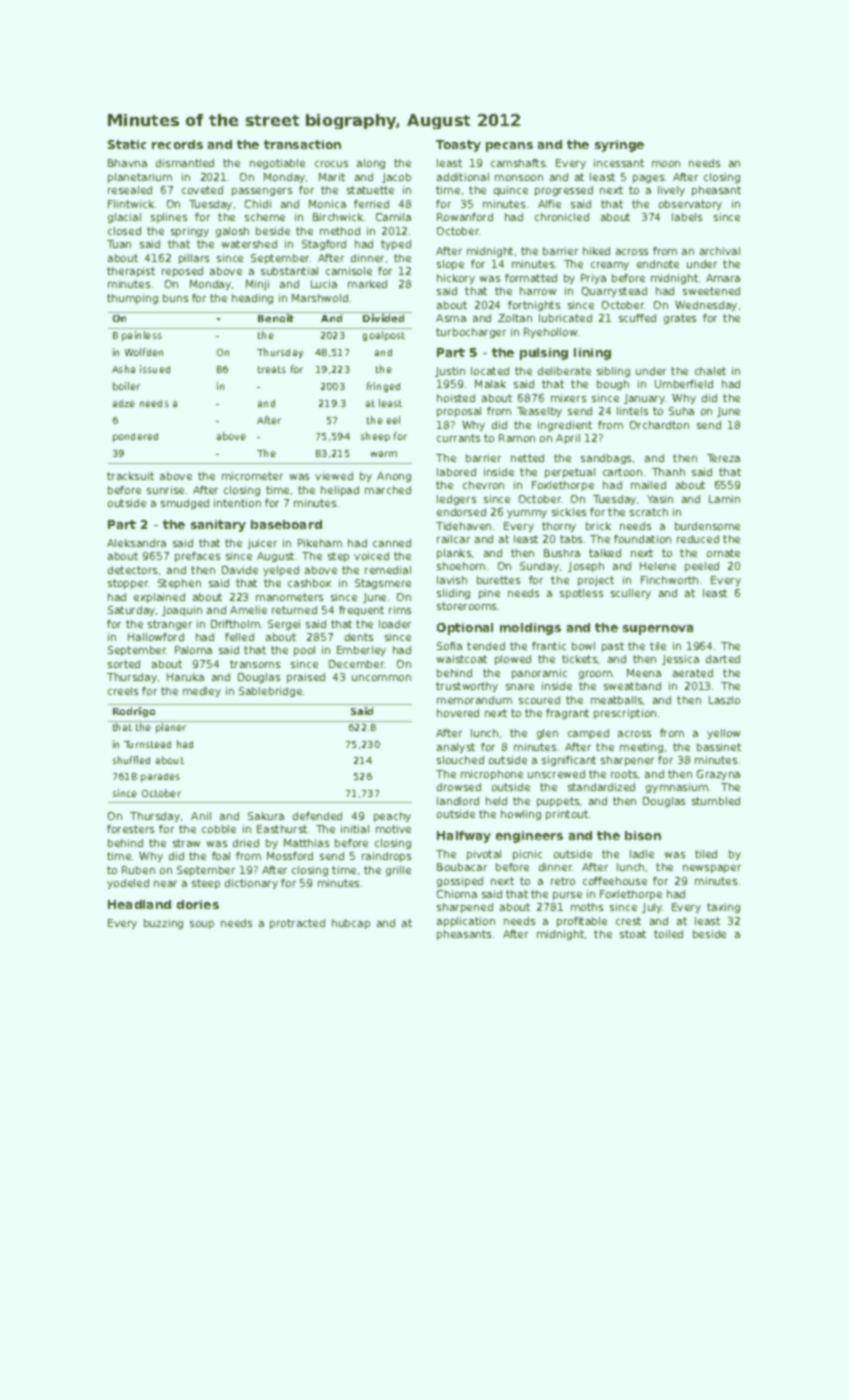 This image has height=1400, width=849. Describe the element at coordinates (710, 371) in the image. I see `chalet` at that location.
